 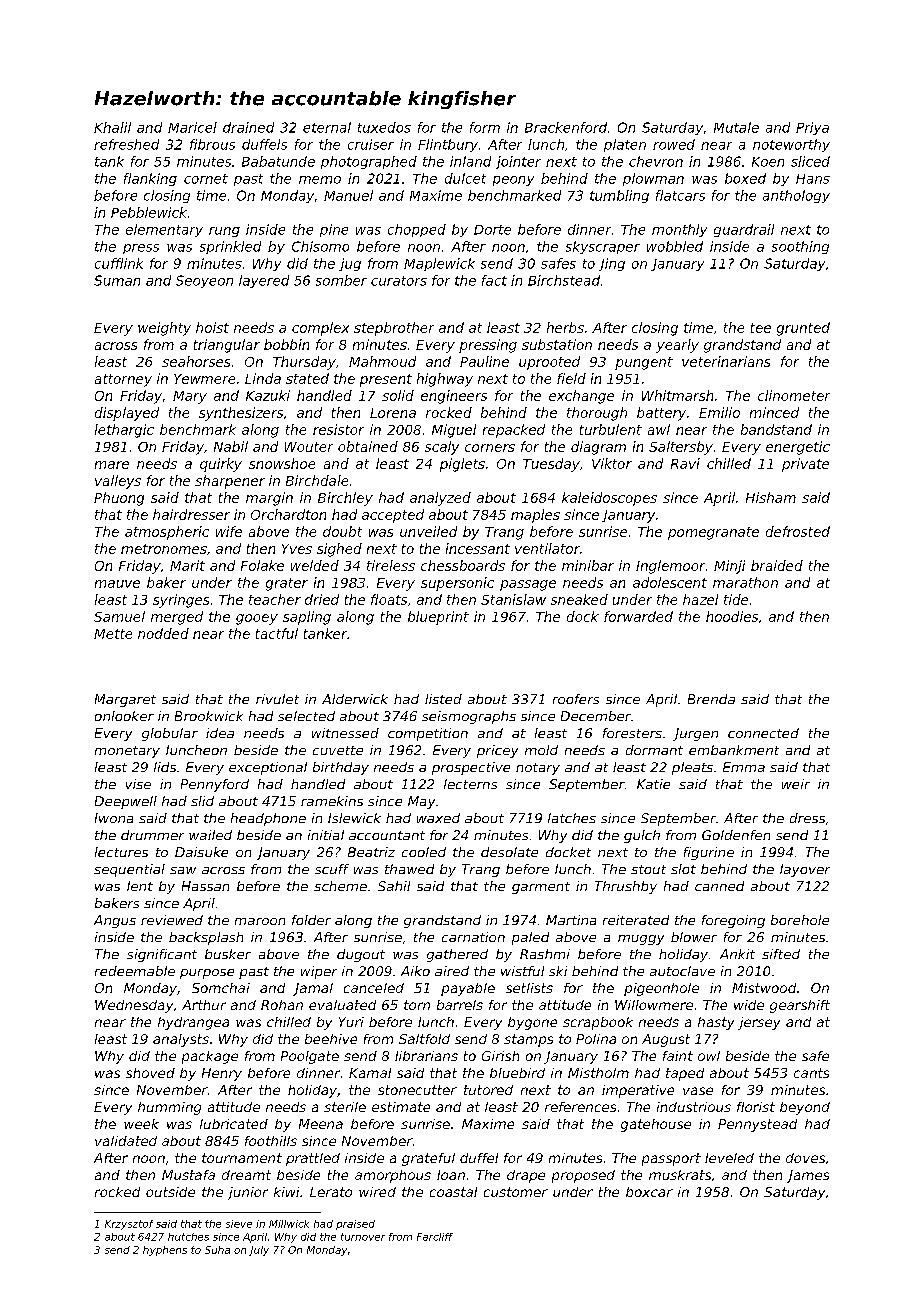 What do you see at coordinates (181, 601) in the screenshot?
I see `syringes` at bounding box center [181, 601].
